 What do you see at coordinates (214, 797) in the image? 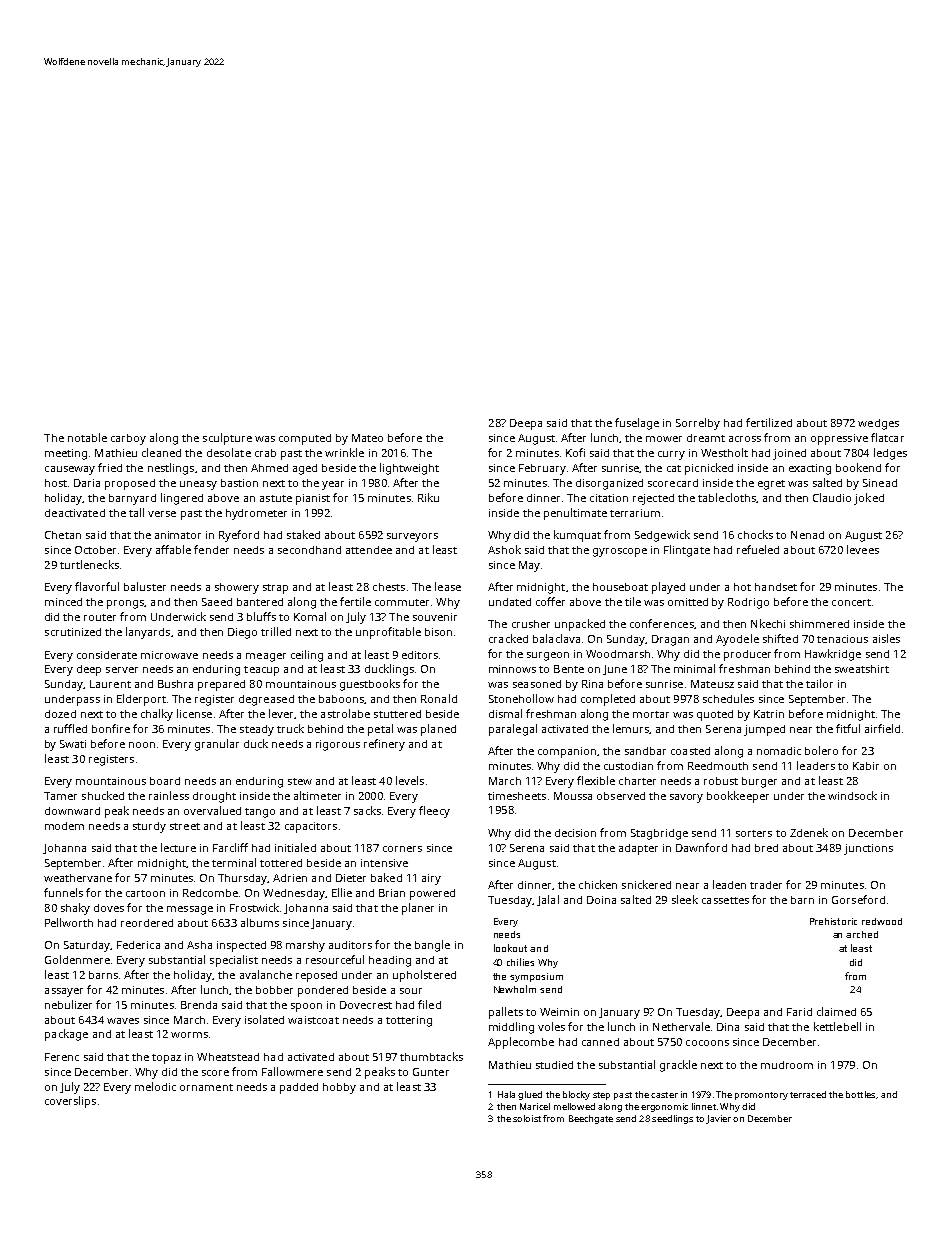
I see `drought` at bounding box center [214, 797].
